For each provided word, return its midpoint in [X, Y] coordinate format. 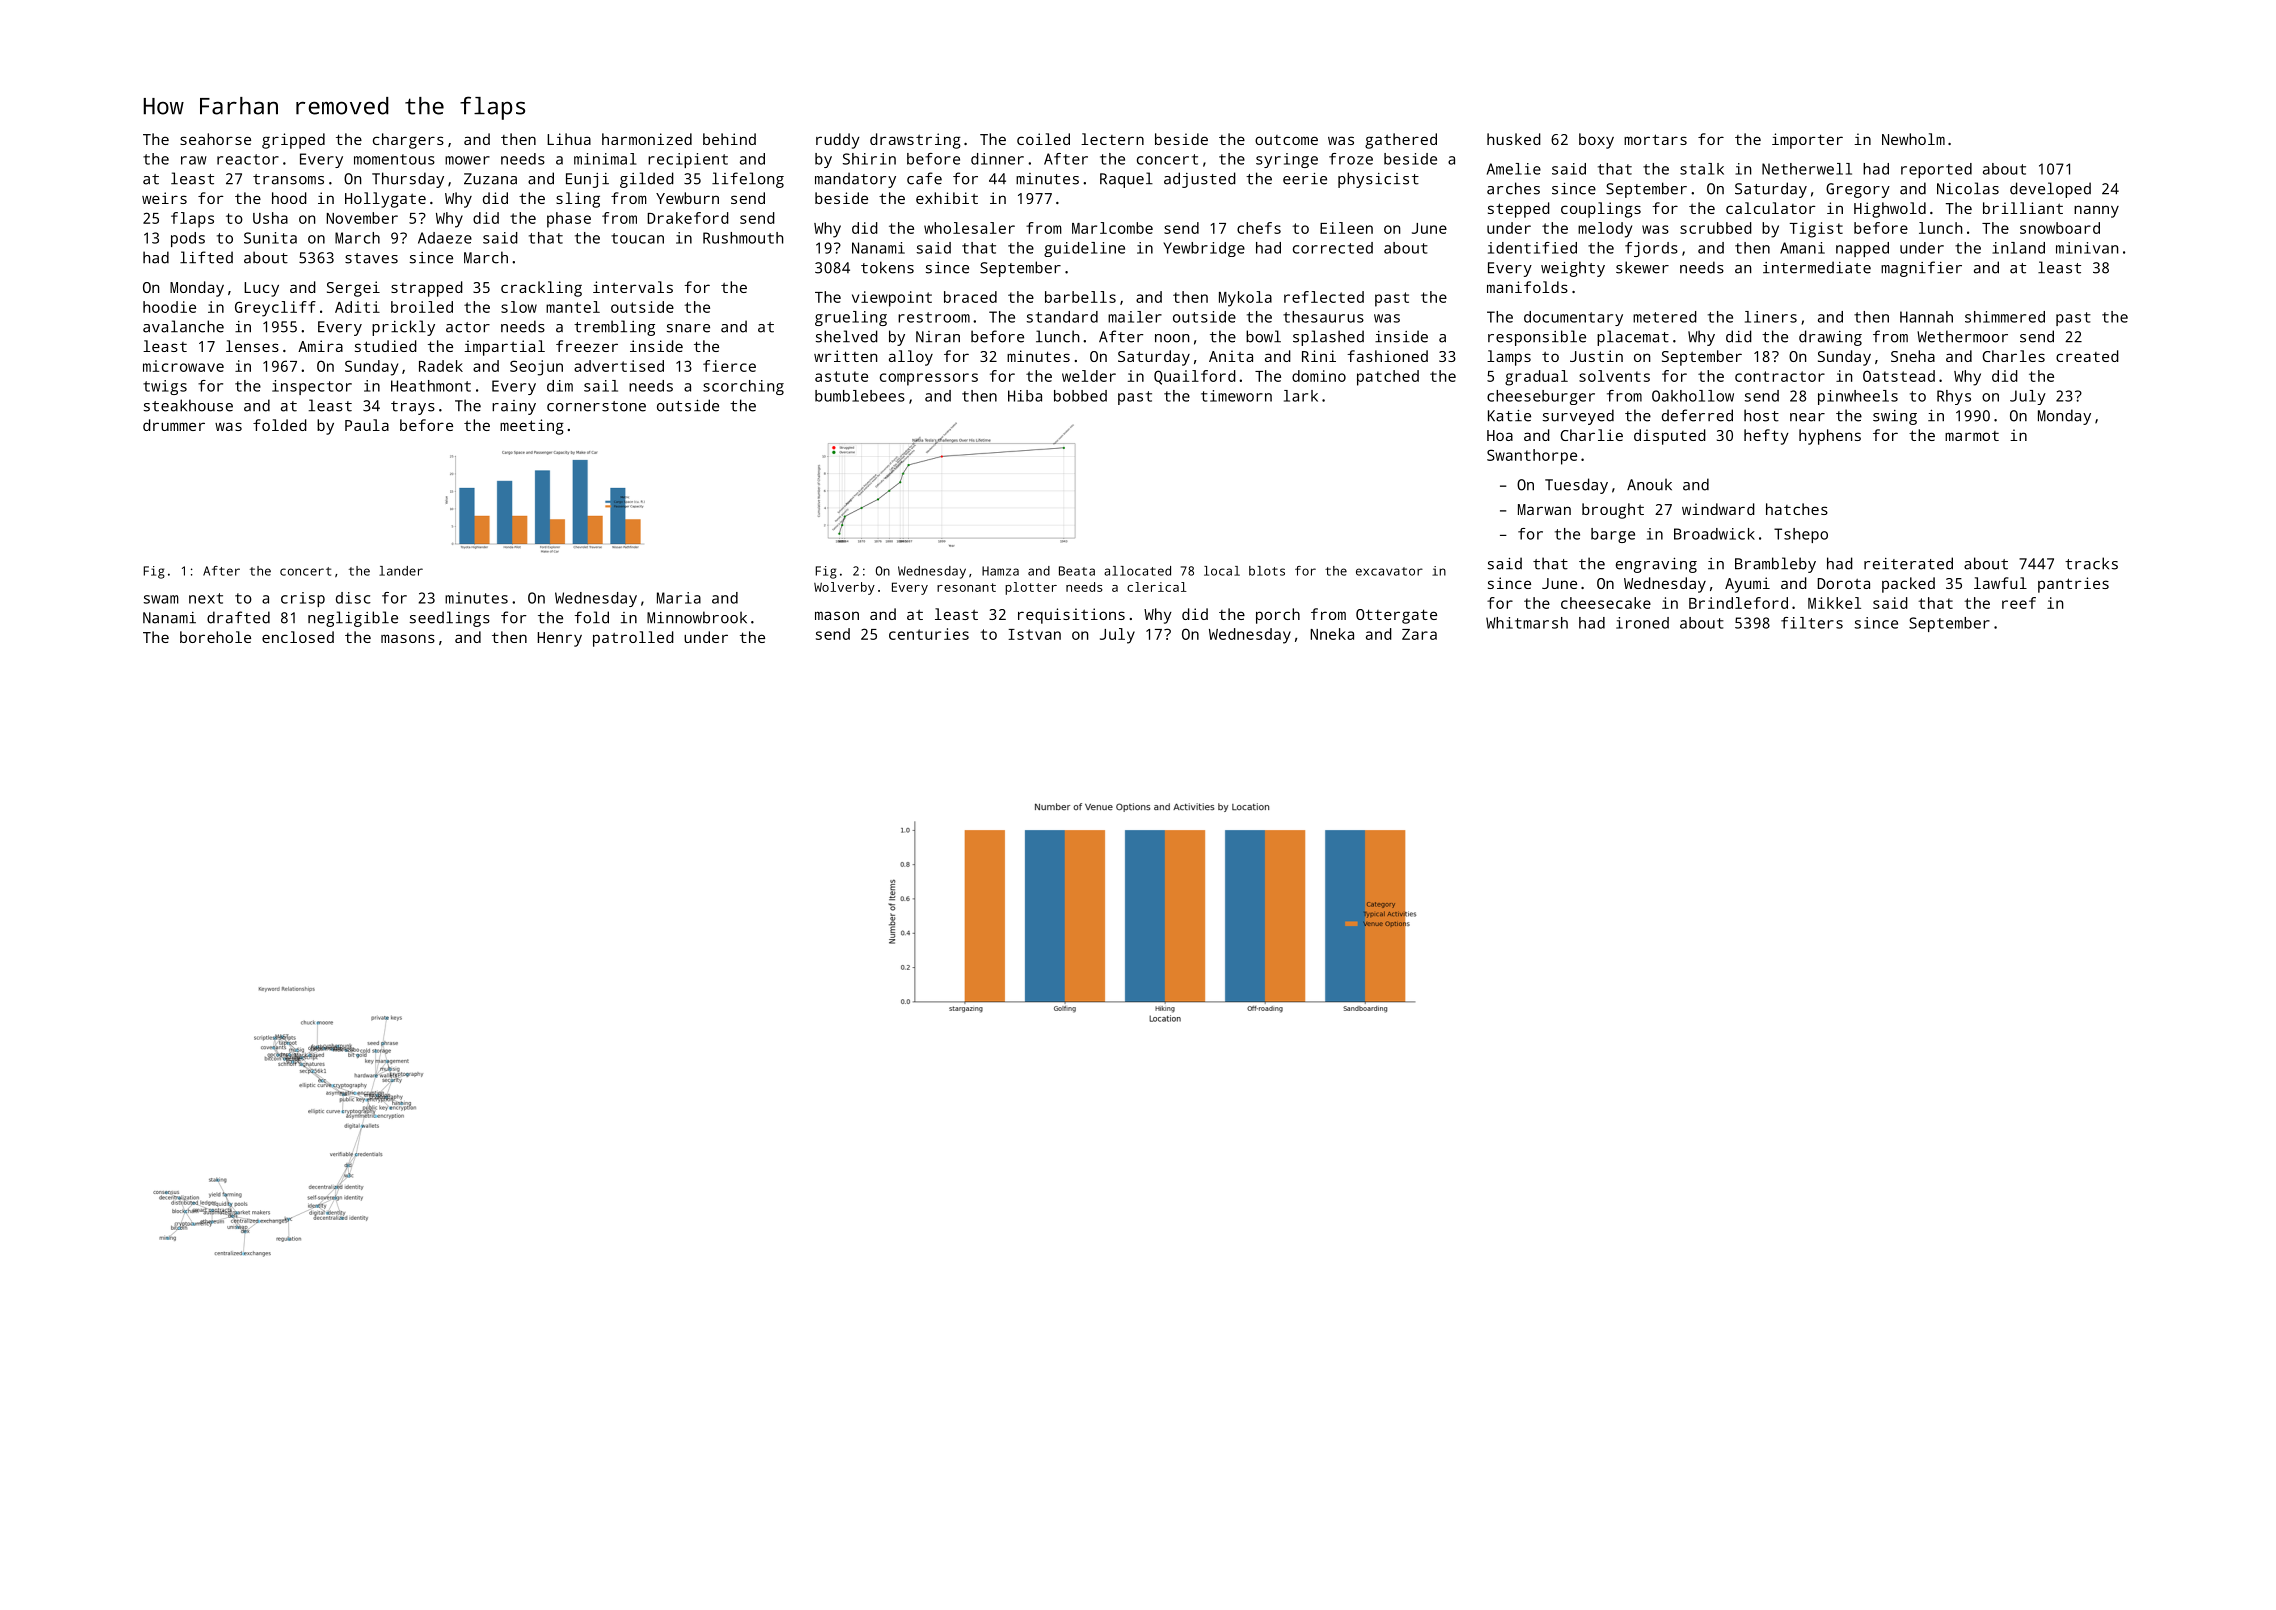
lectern [1112, 139]
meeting [532, 427]
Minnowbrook [697, 617]
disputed [1670, 437]
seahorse [215, 139]
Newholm [1913, 139]
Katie [1509, 416]
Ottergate [1396, 616]
